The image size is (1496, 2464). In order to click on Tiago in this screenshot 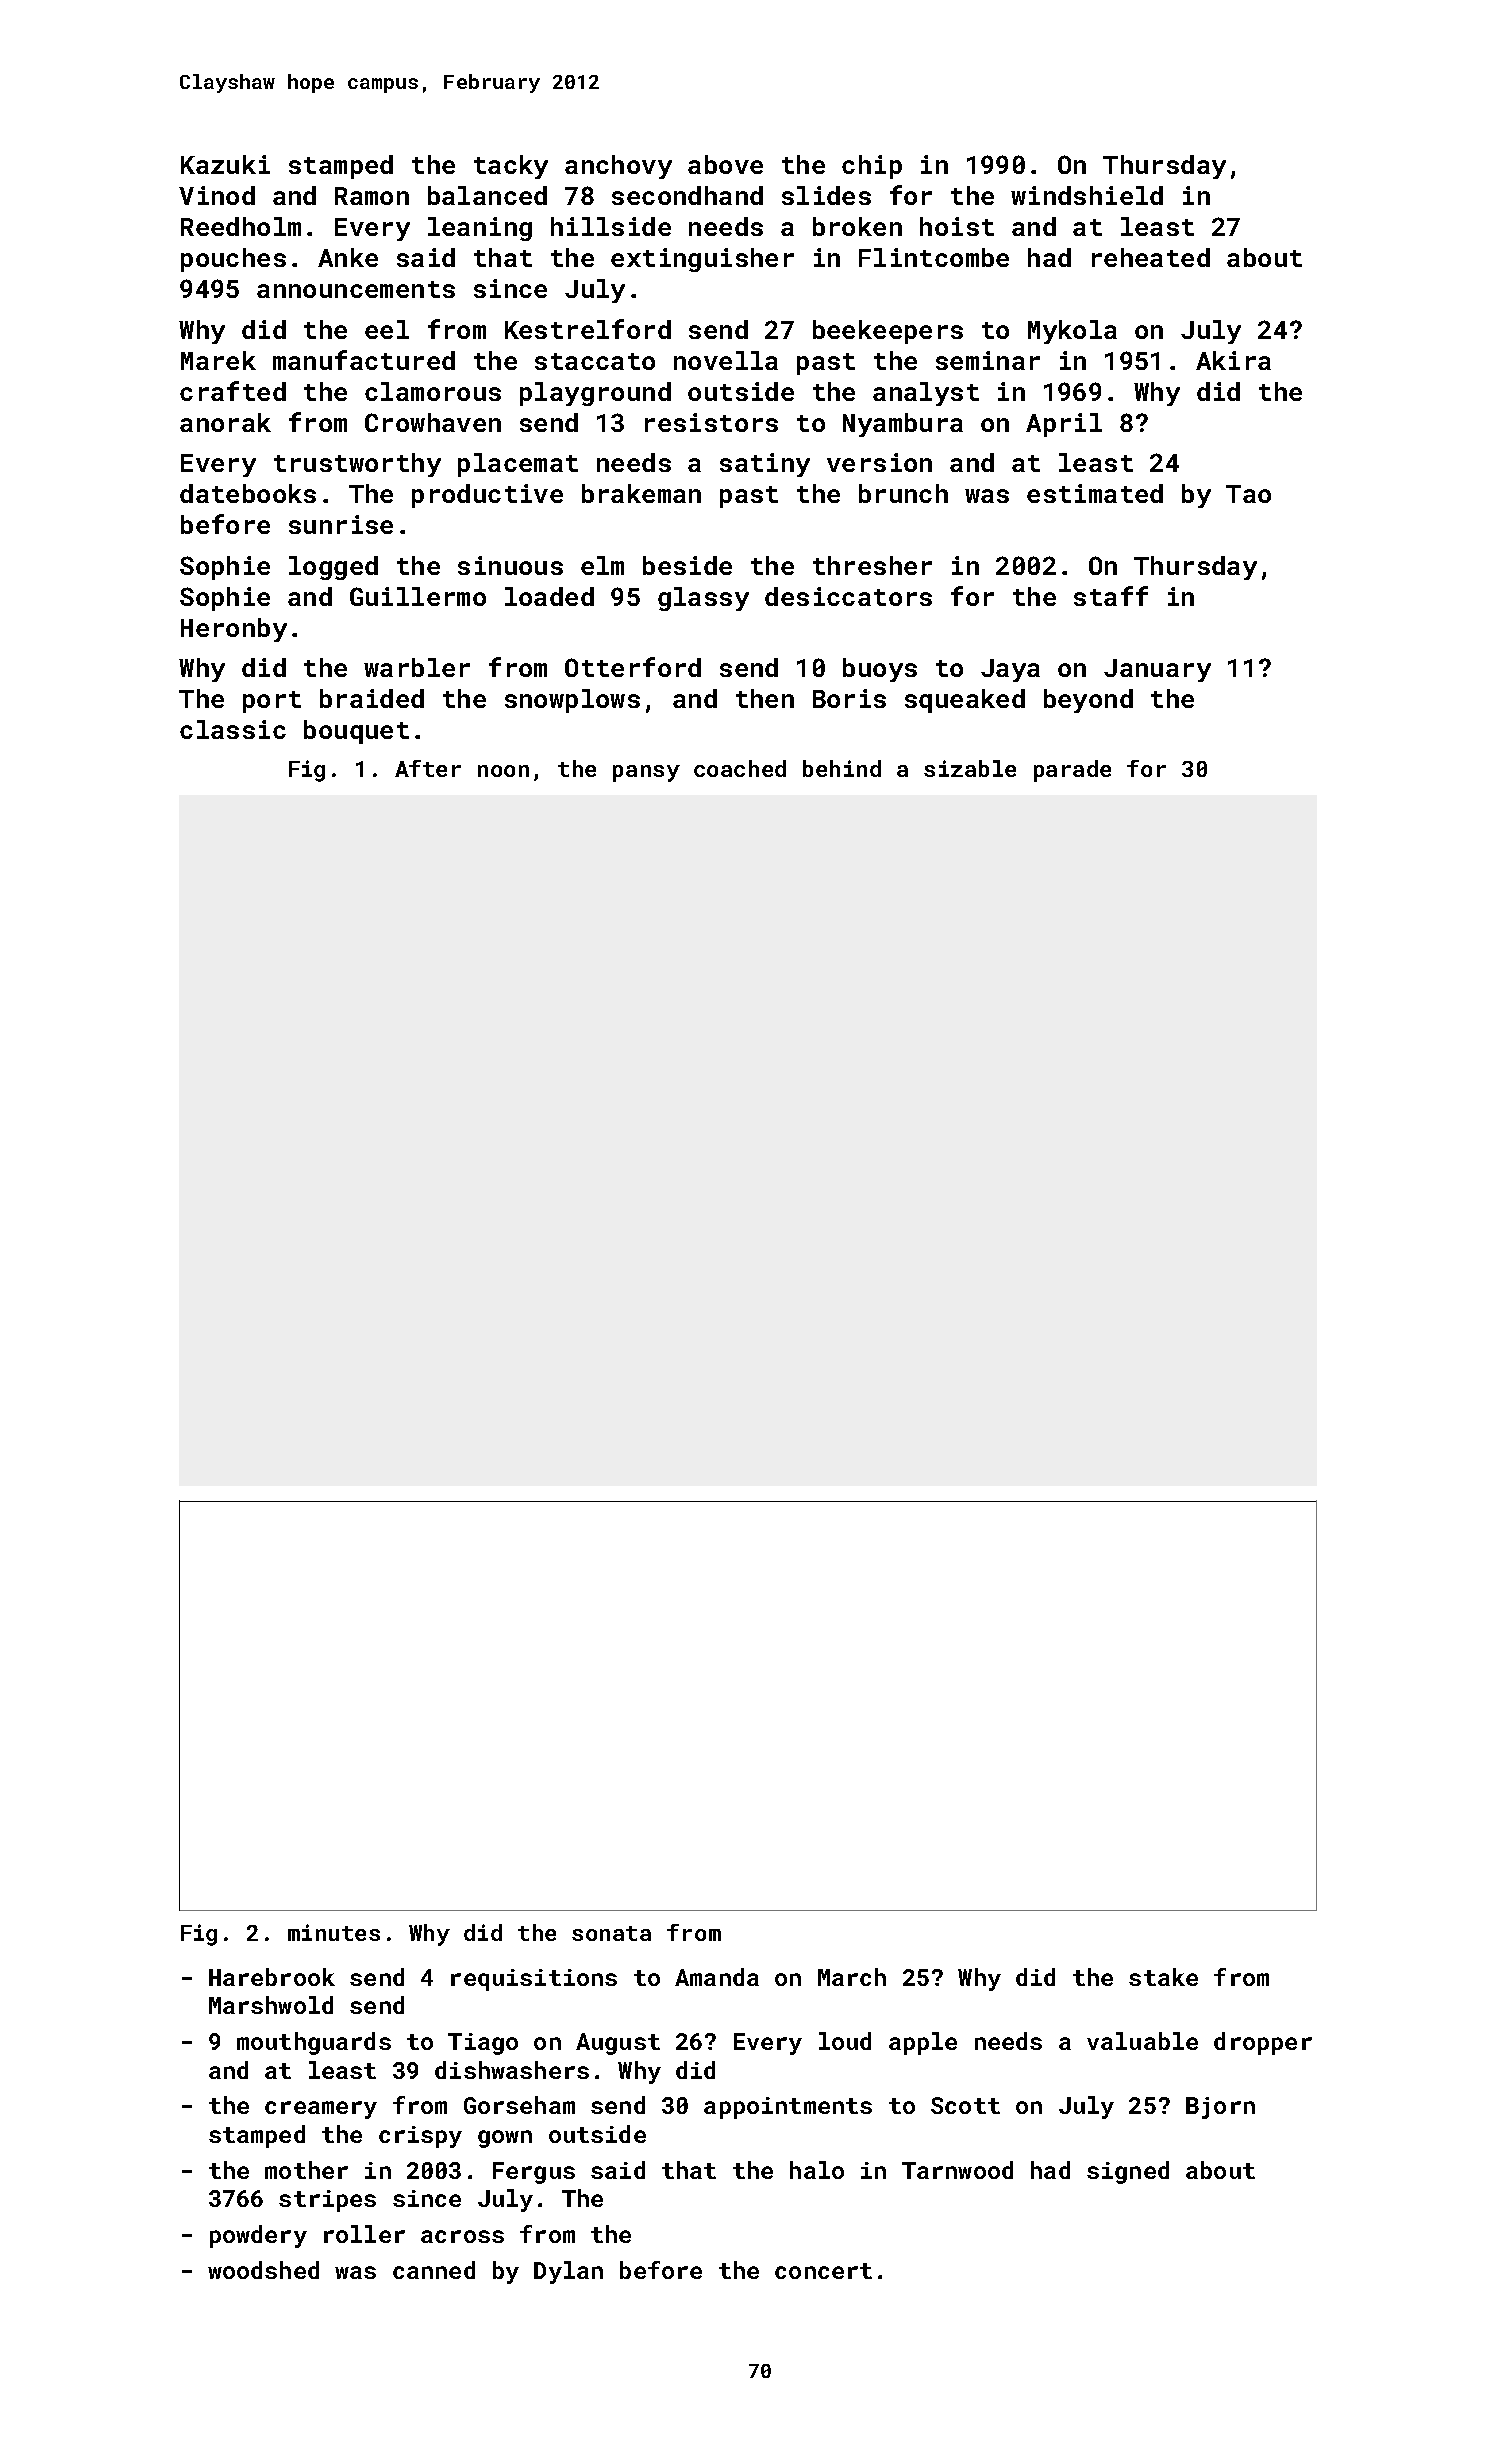, I will do `click(483, 2044)`.
